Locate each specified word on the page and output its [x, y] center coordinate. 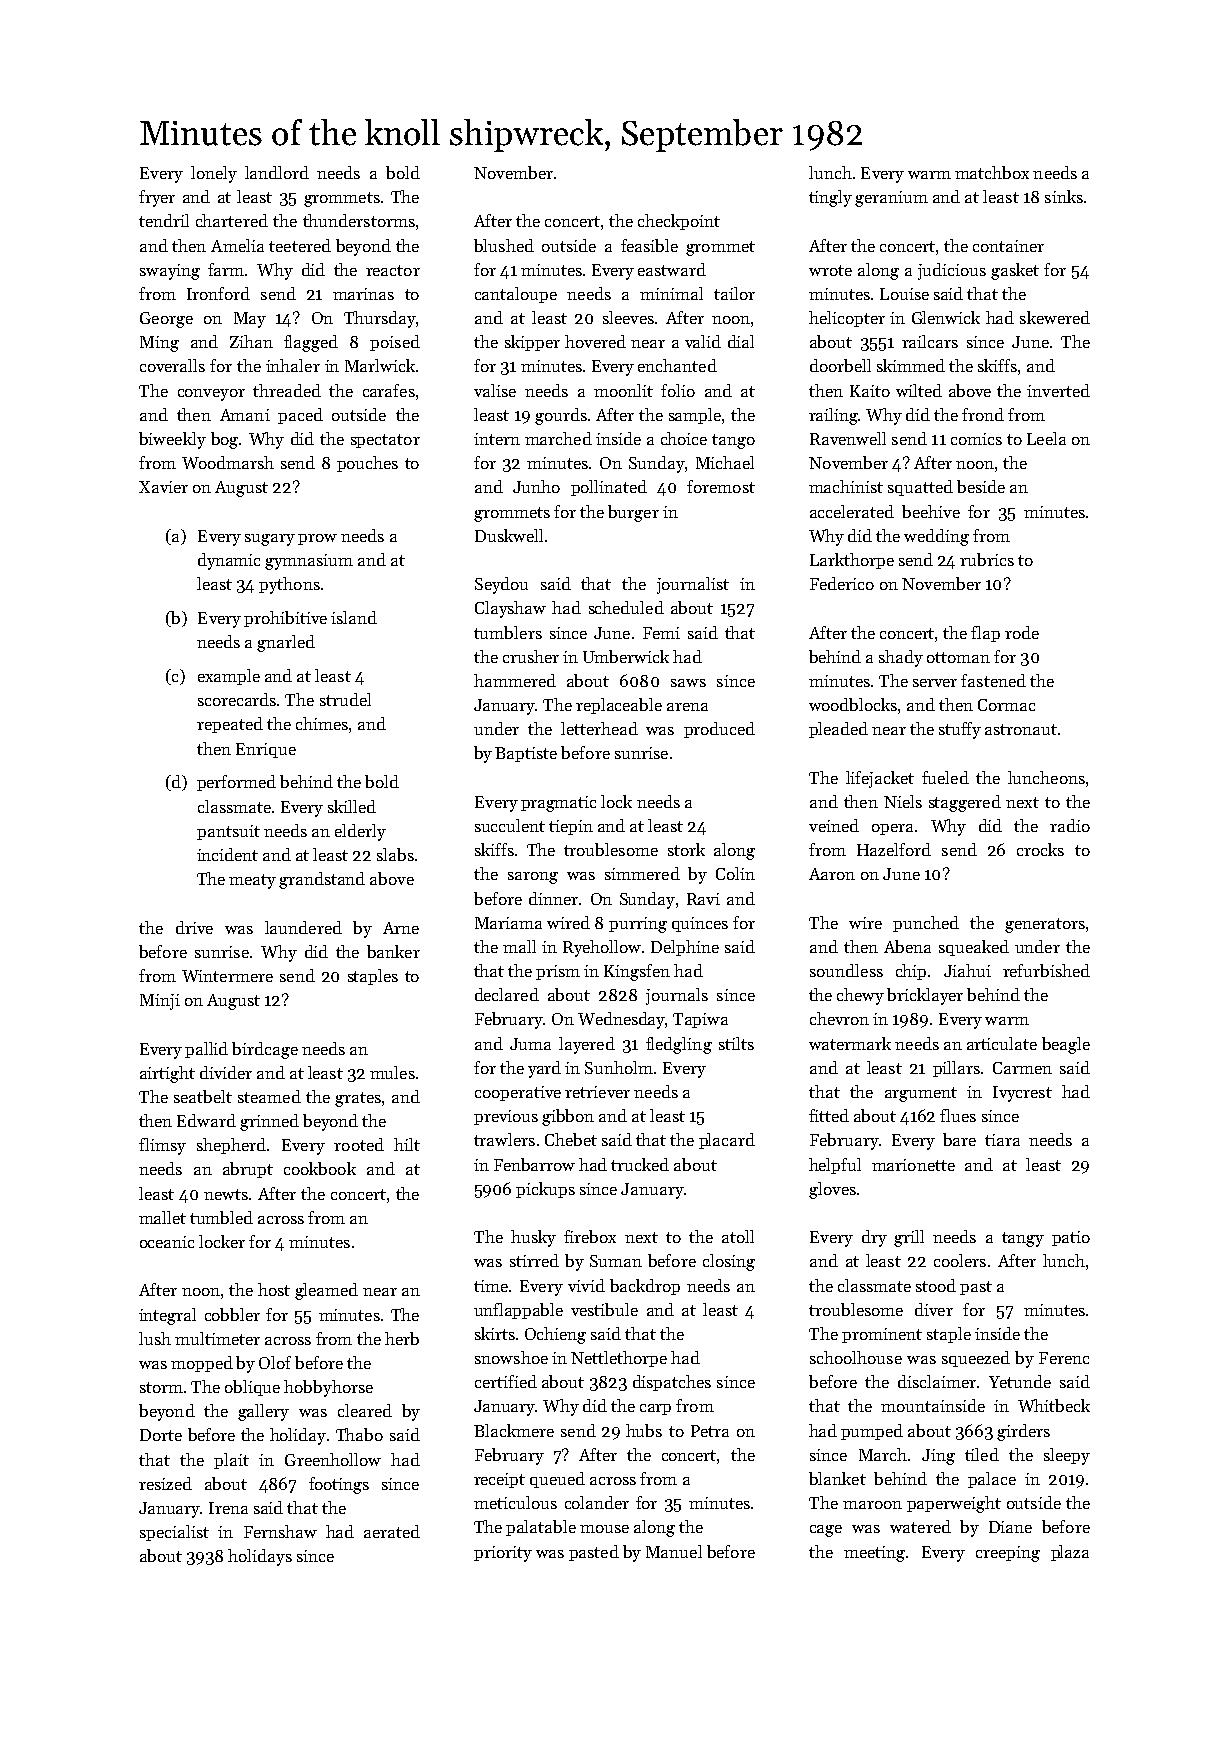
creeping [1008, 1554]
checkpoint [679, 222]
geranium [891, 199]
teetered [300, 245]
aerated [392, 1531]
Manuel [674, 1551]
